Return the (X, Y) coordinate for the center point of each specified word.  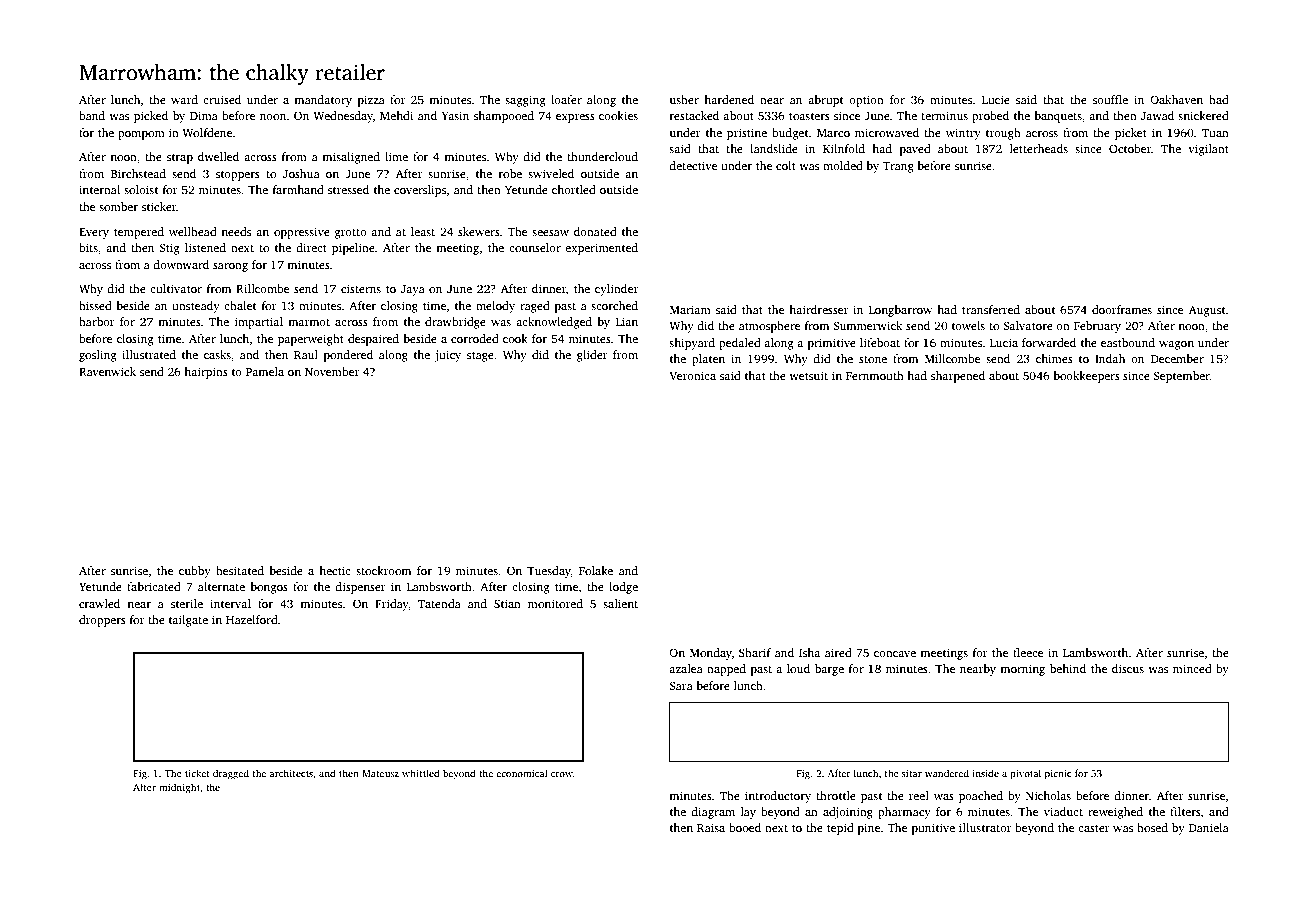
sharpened (958, 377)
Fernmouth (875, 375)
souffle (1110, 99)
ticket (197, 773)
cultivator (176, 288)
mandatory (323, 101)
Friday (392, 605)
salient (620, 603)
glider (592, 356)
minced (1192, 668)
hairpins (206, 373)
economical (521, 773)
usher (684, 99)
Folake (596, 570)
